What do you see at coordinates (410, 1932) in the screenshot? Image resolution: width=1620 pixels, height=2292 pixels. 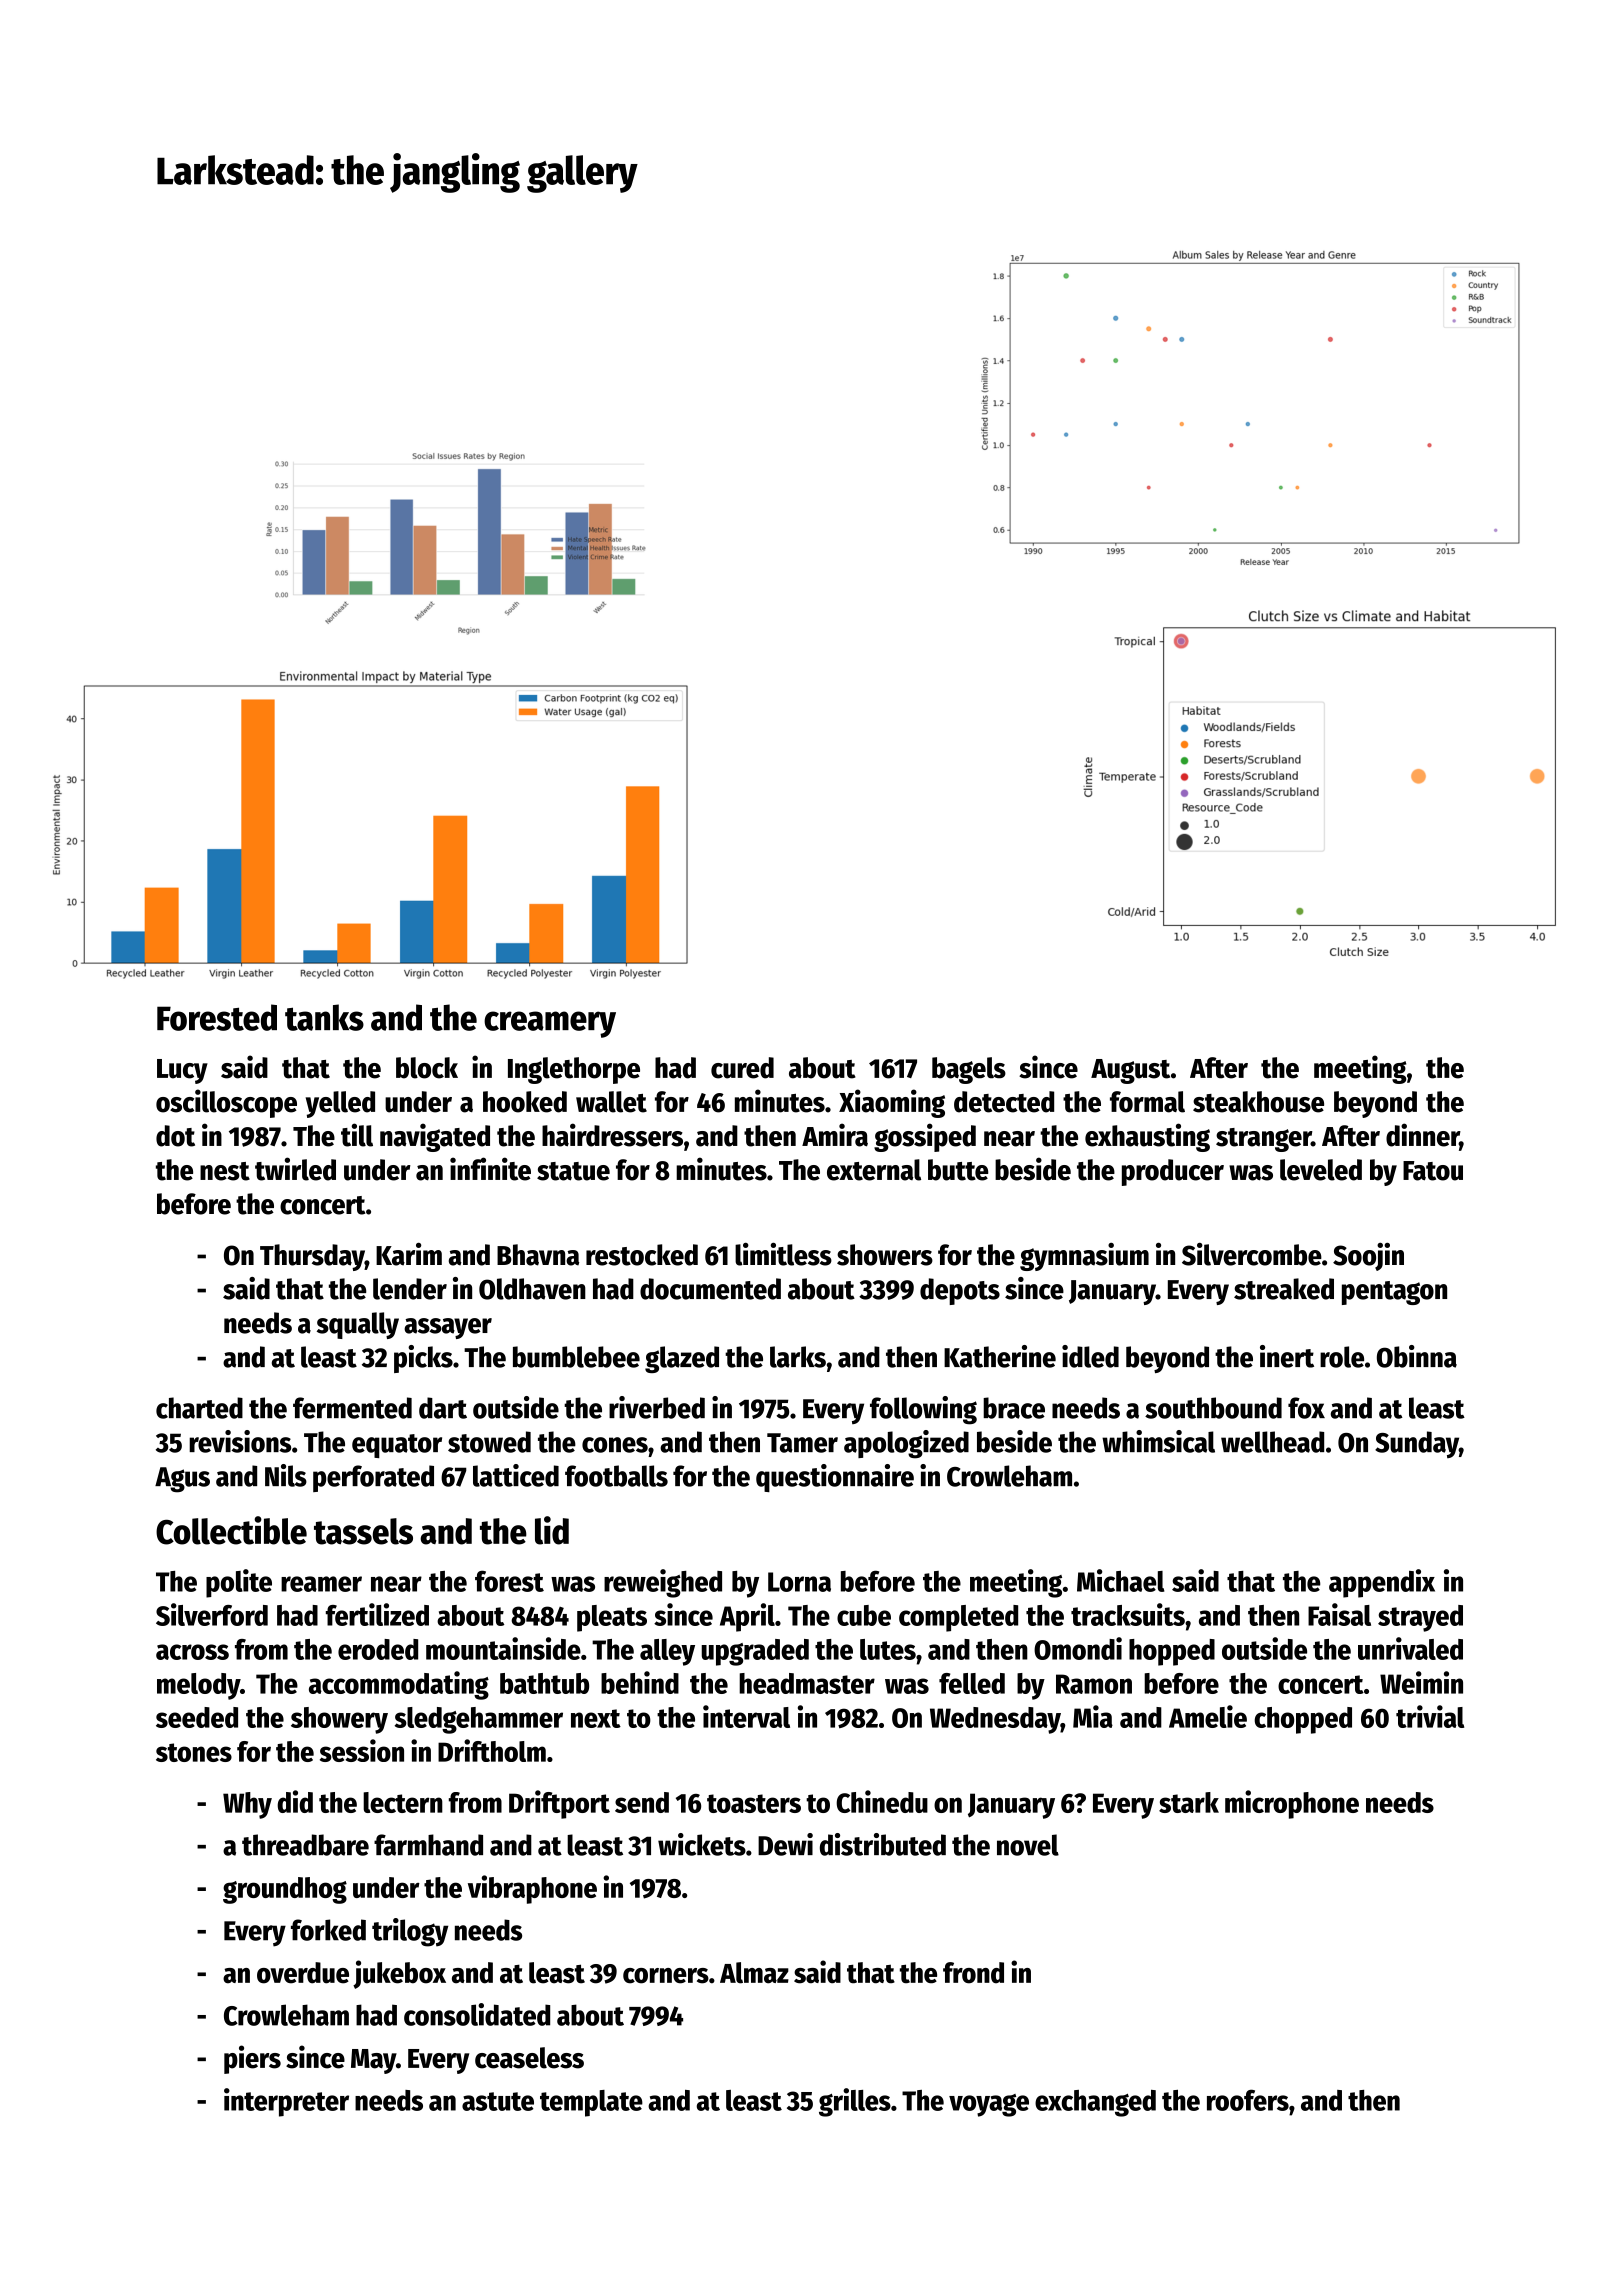 I see `trilogy` at bounding box center [410, 1932].
